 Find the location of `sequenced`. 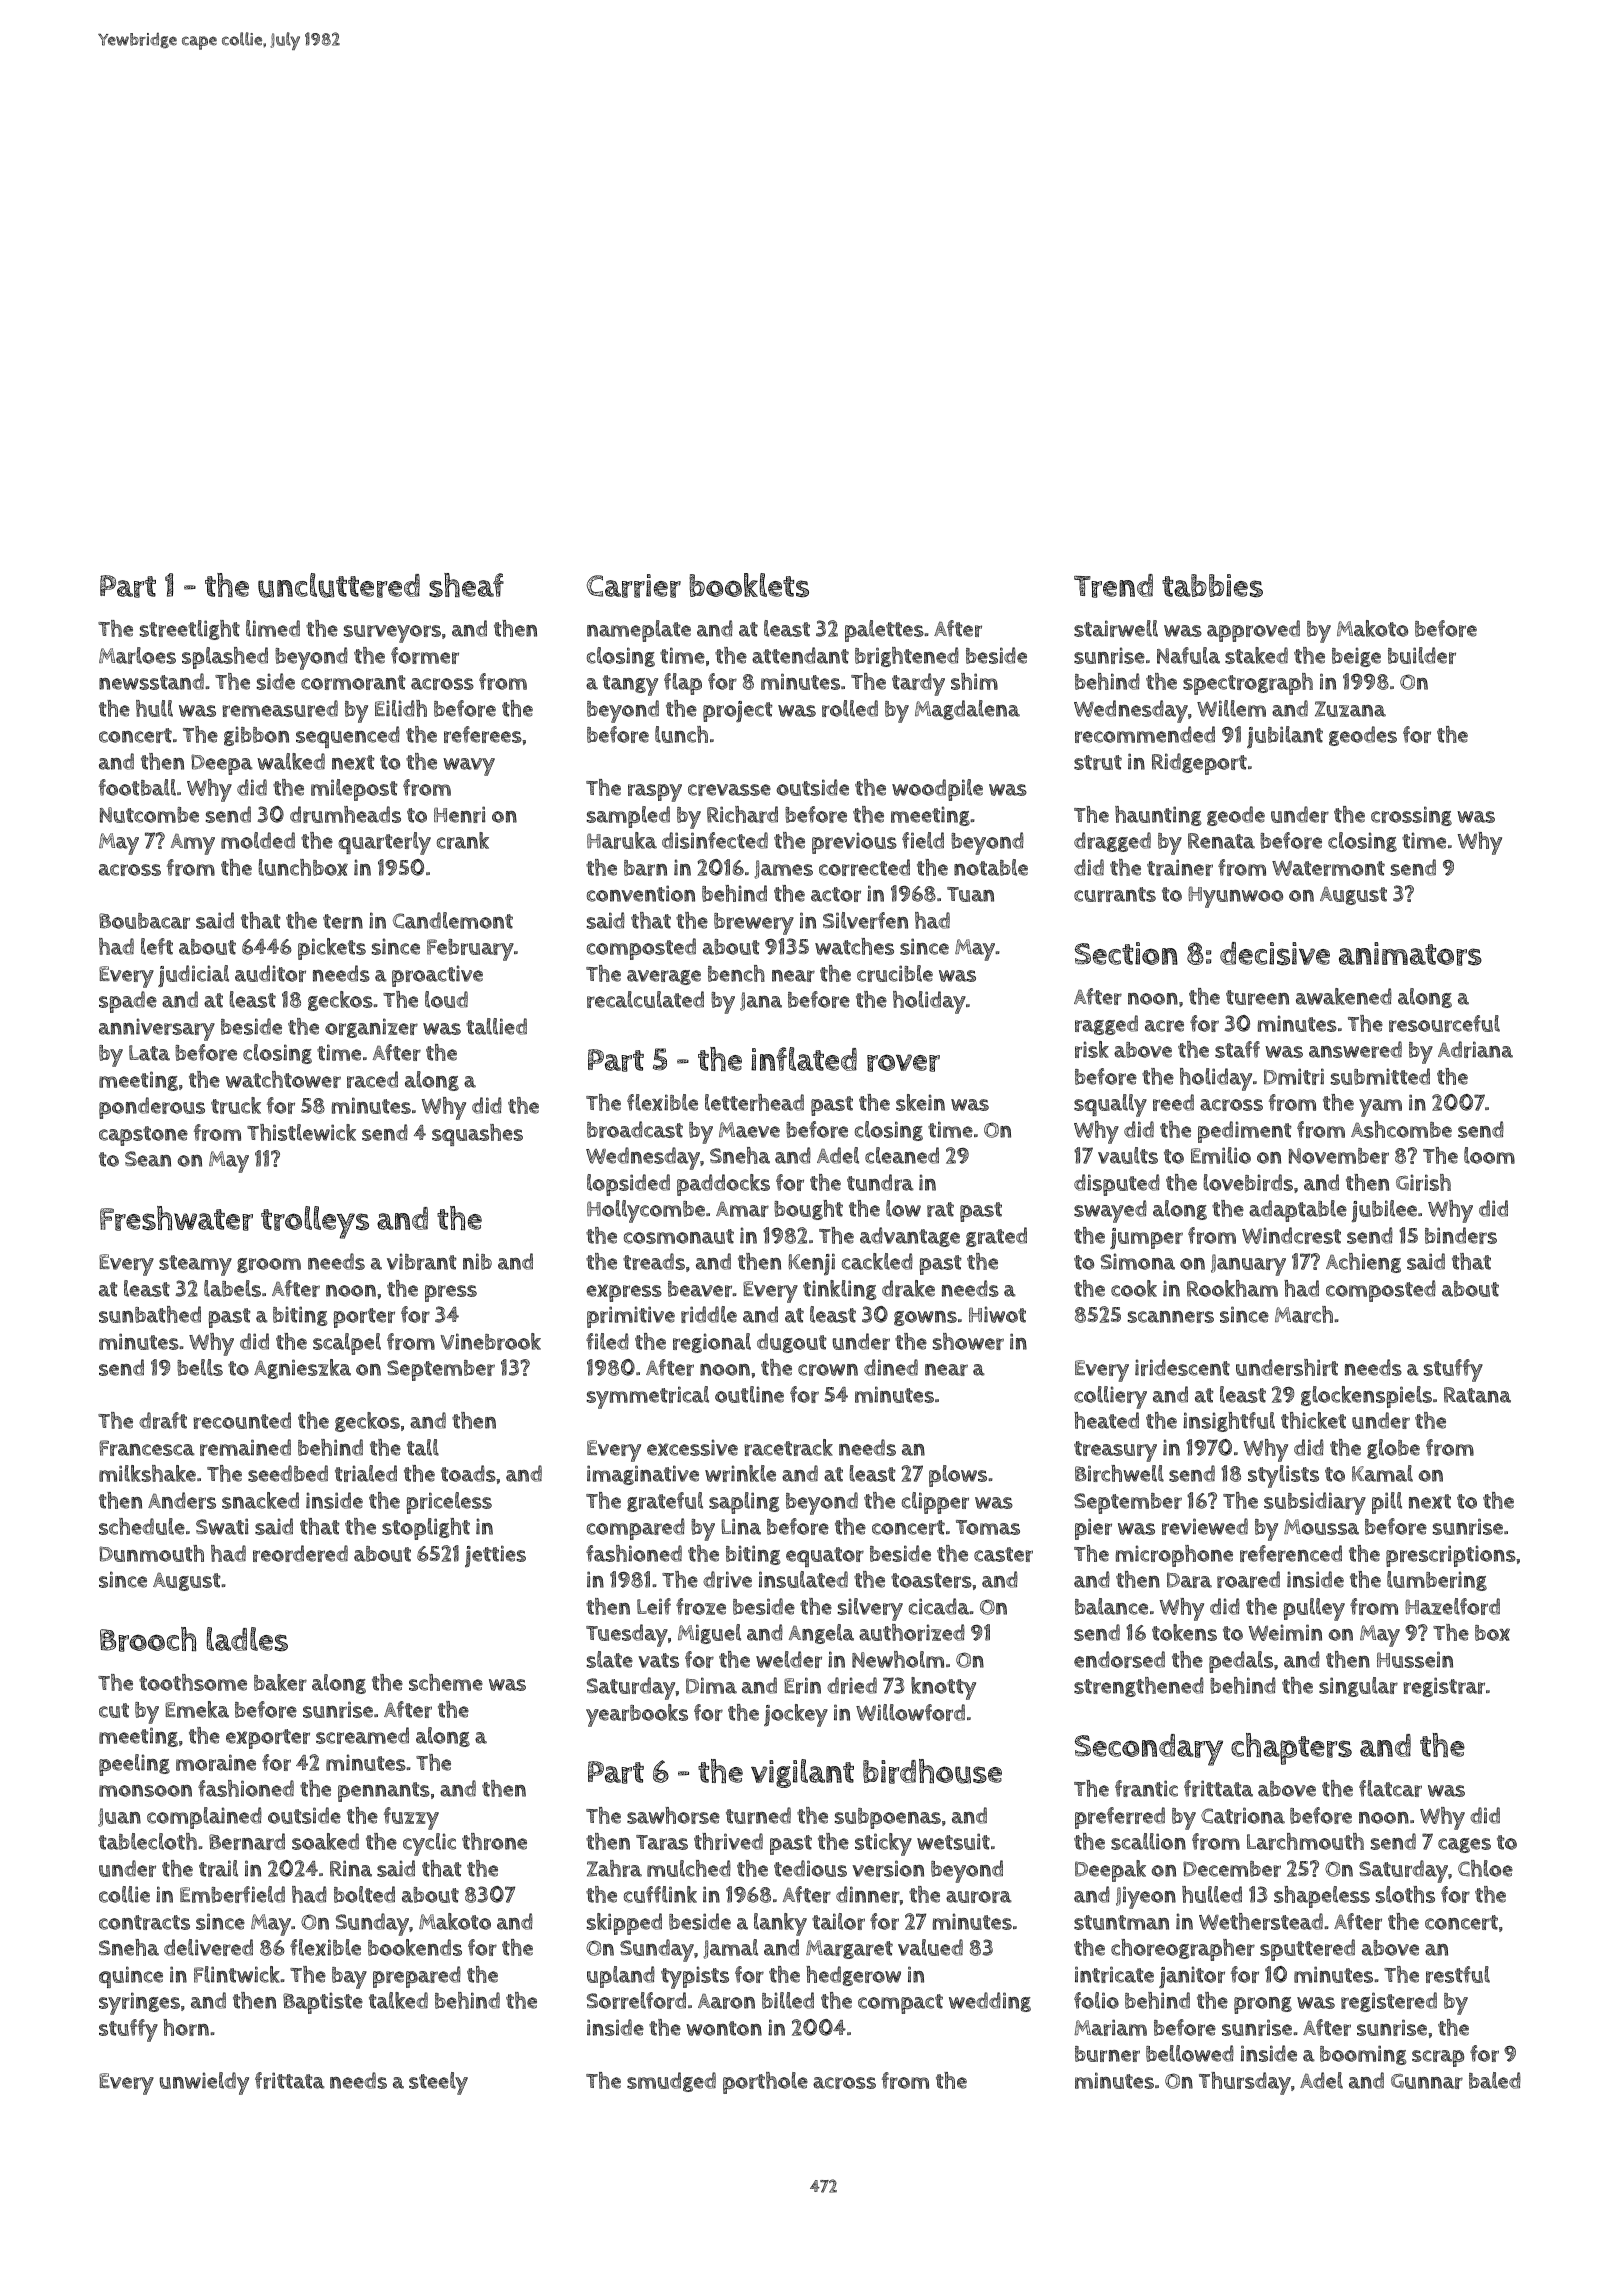

sequenced is located at coordinates (348, 737).
